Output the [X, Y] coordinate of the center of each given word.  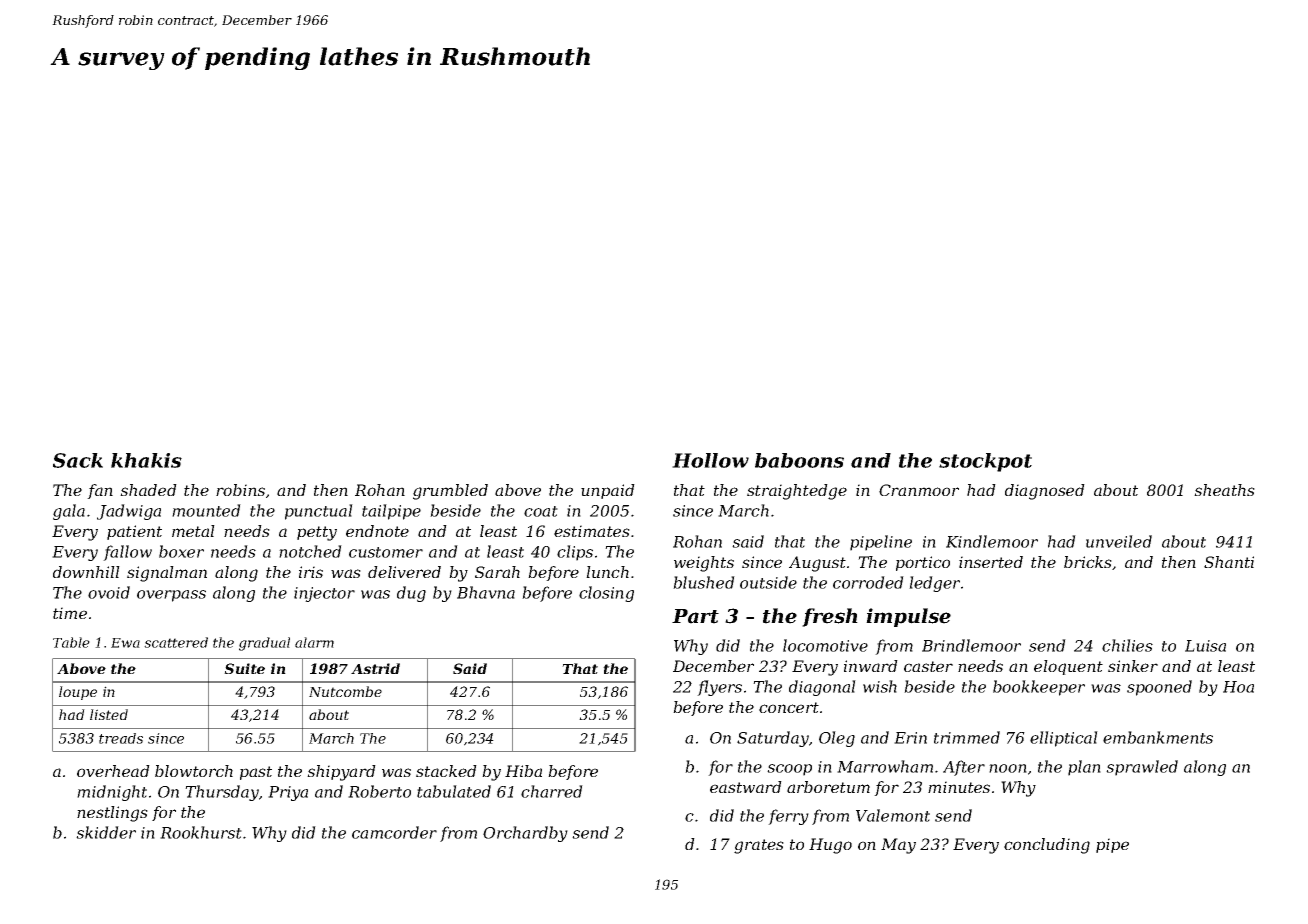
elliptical [1064, 739]
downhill [86, 572]
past [256, 773]
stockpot [985, 462]
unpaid [608, 491]
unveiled [1119, 541]
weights [704, 564]
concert [789, 707]
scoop [789, 770]
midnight [112, 793]
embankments [1158, 737]
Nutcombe [345, 691]
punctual [319, 512]
